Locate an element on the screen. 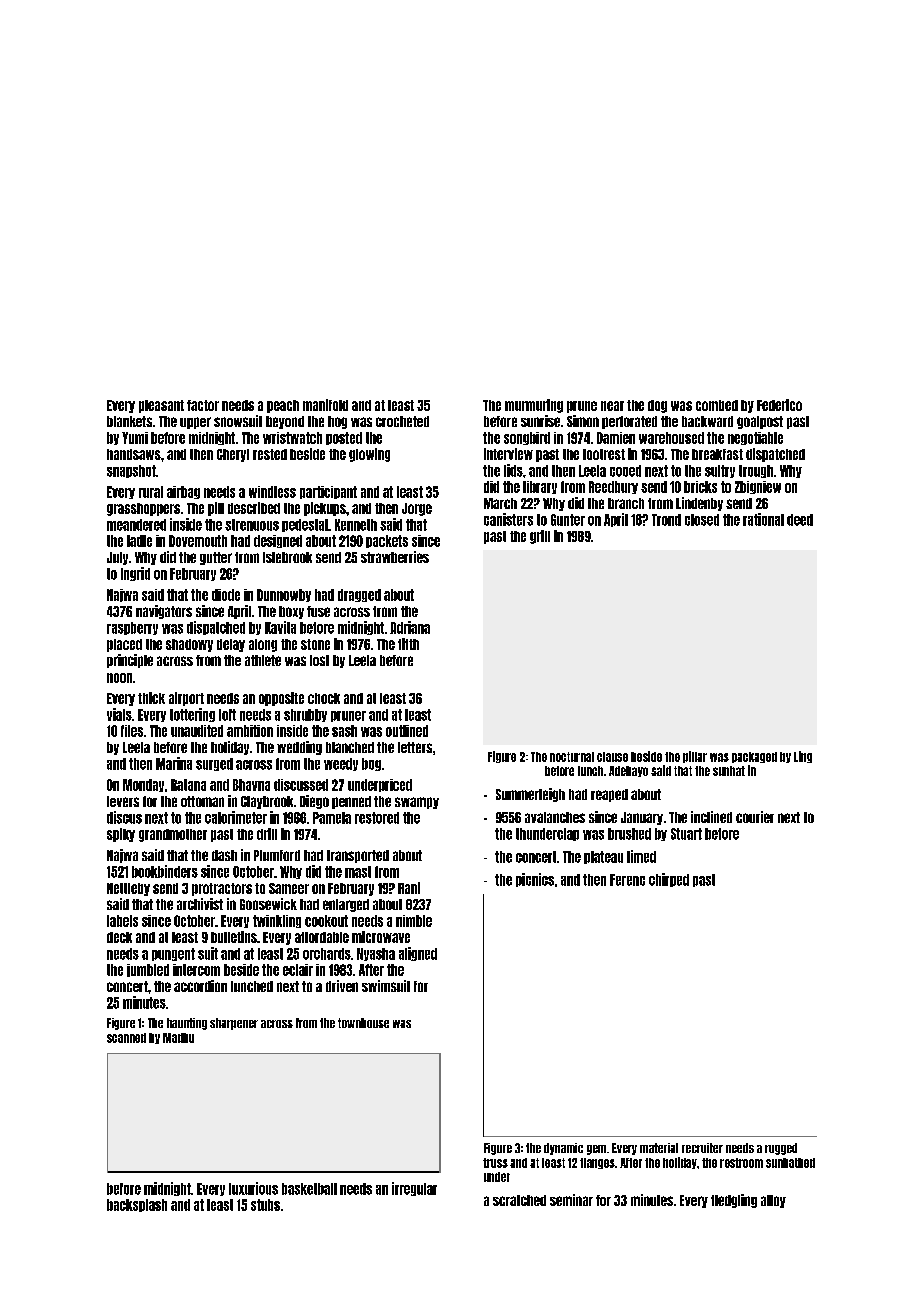 The image size is (924, 1308). chirped is located at coordinates (669, 880).
